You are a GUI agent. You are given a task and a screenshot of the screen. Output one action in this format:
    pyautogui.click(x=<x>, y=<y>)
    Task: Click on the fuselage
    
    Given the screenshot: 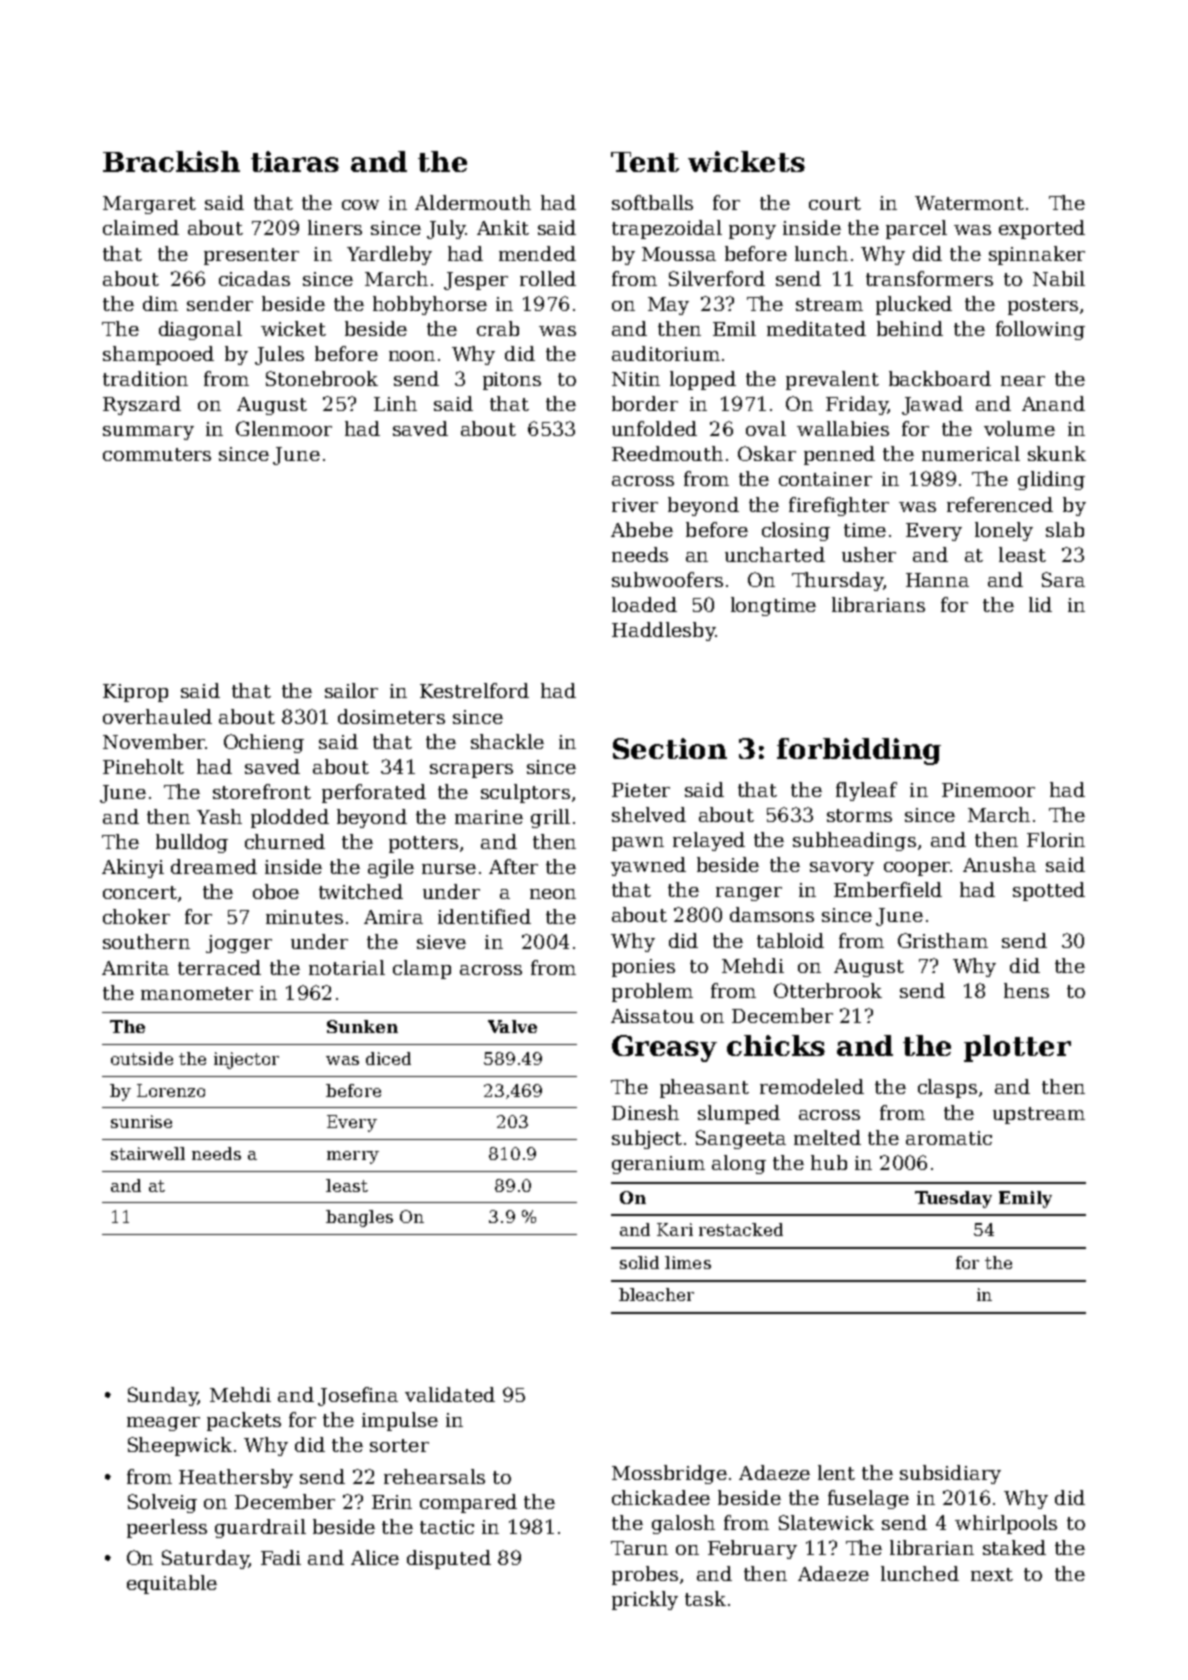 What is the action you would take?
    pyautogui.click(x=868, y=1499)
